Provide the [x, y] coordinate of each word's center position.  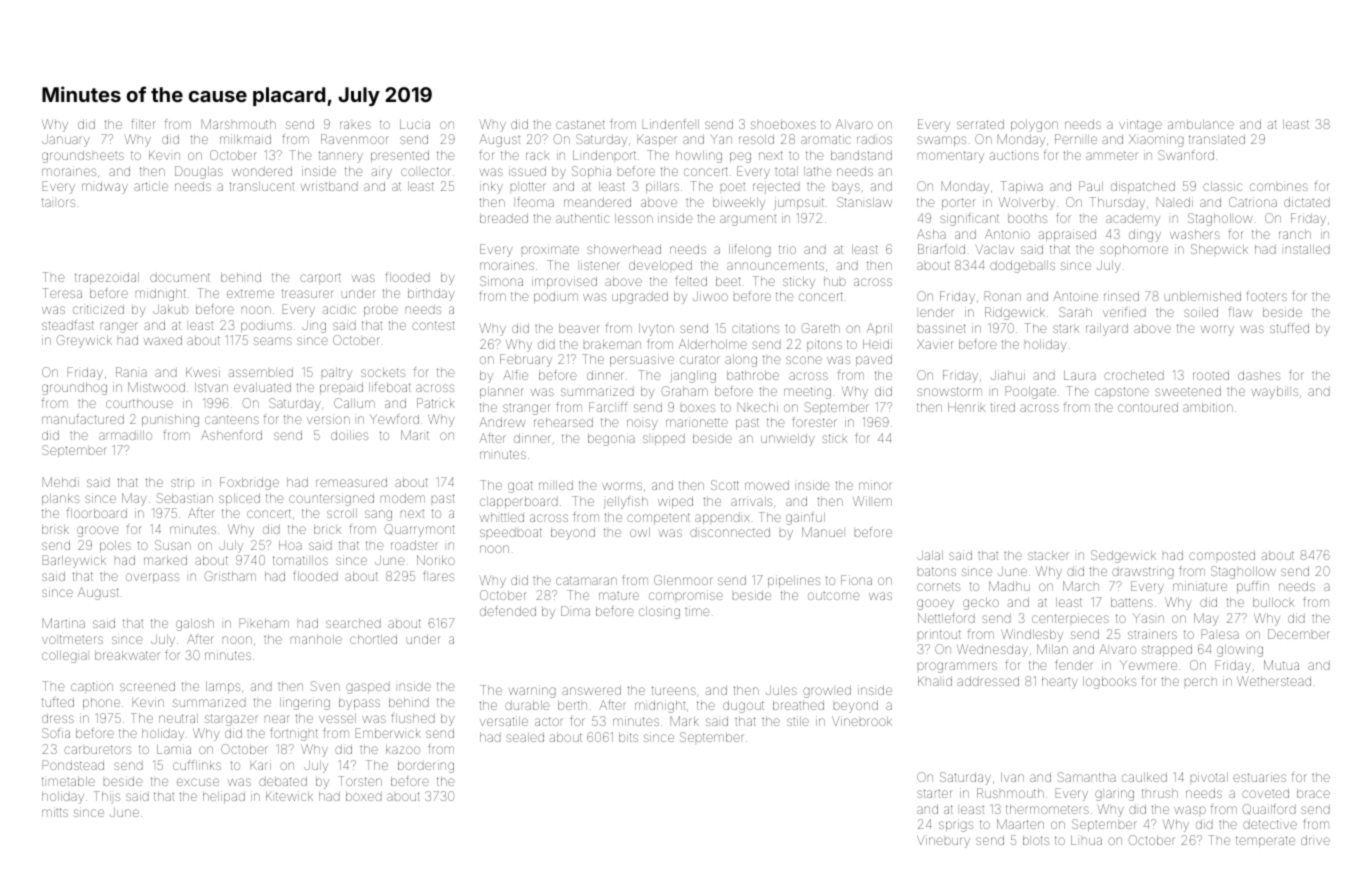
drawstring [1143, 572]
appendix [722, 518]
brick [327, 529]
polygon [1034, 126]
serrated [980, 124]
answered [591, 690]
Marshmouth [239, 124]
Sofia [56, 733]
